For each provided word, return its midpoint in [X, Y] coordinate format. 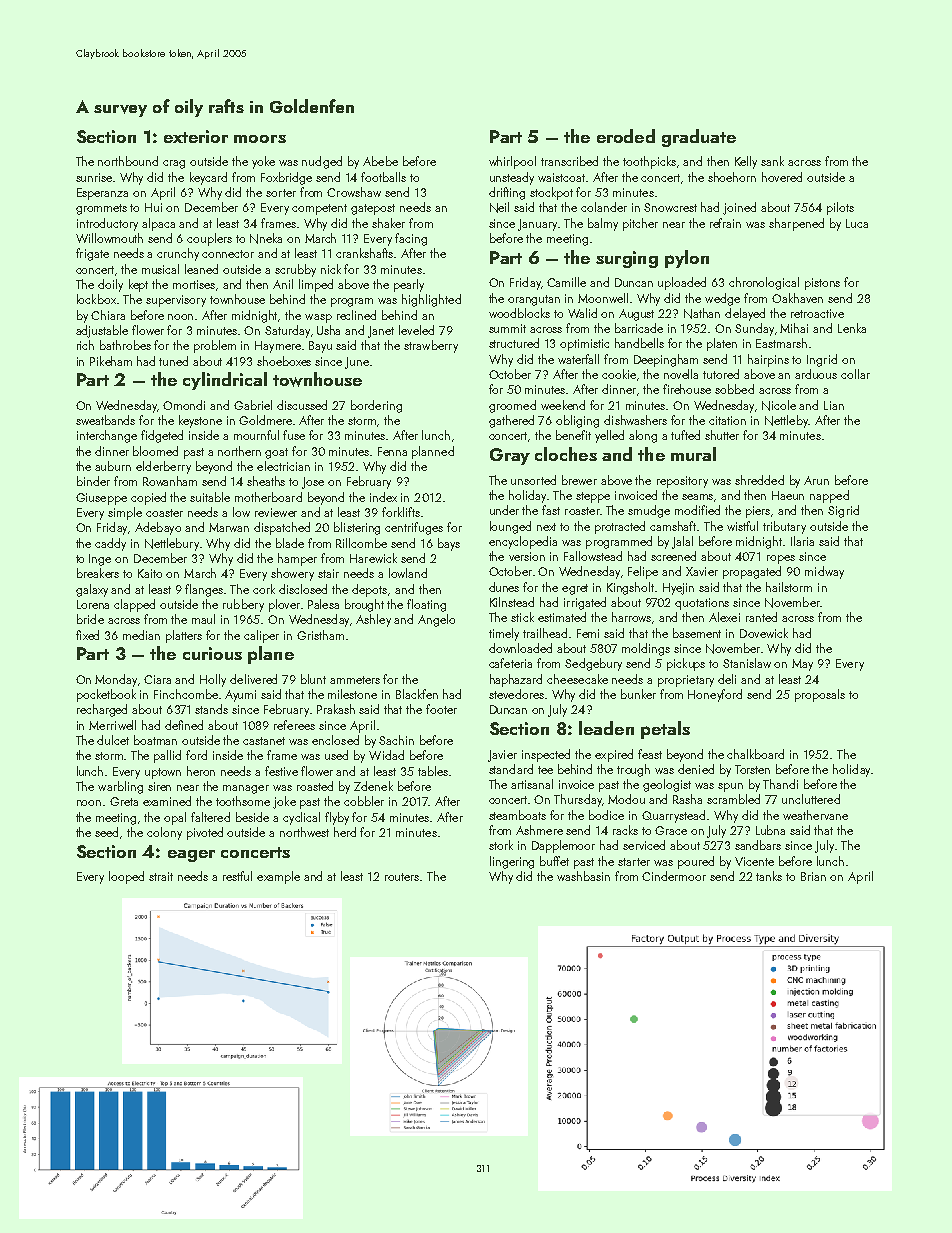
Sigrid [843, 511]
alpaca [158, 224]
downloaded [520, 648]
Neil [499, 207]
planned [433, 452]
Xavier [702, 571]
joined [739, 208]
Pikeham [111, 361]
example [278, 877]
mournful [256, 435]
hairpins [768, 360]
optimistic [584, 345]
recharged [102, 710]
